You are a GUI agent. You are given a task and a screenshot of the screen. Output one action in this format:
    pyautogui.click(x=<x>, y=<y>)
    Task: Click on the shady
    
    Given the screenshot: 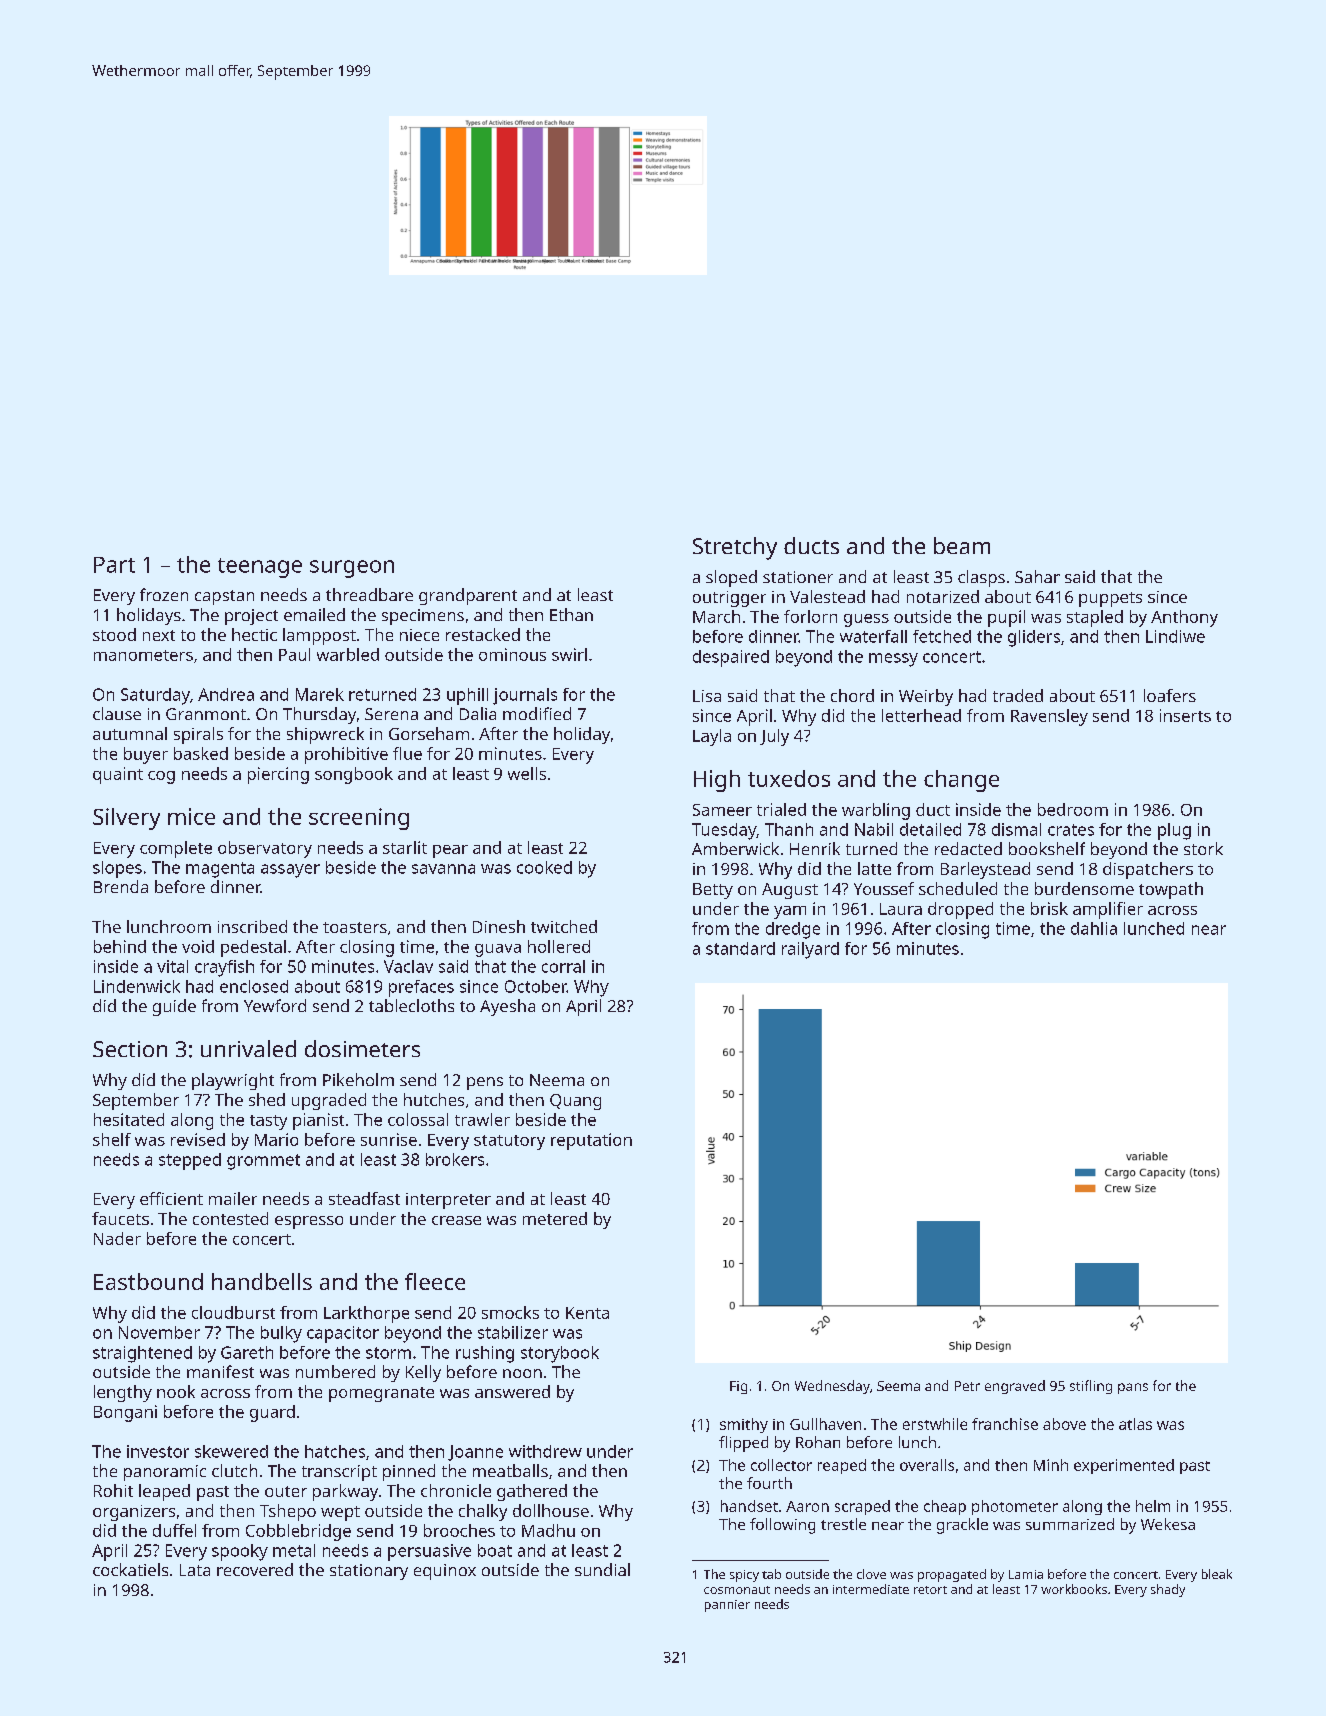 What is the action you would take?
    pyautogui.click(x=1168, y=1590)
